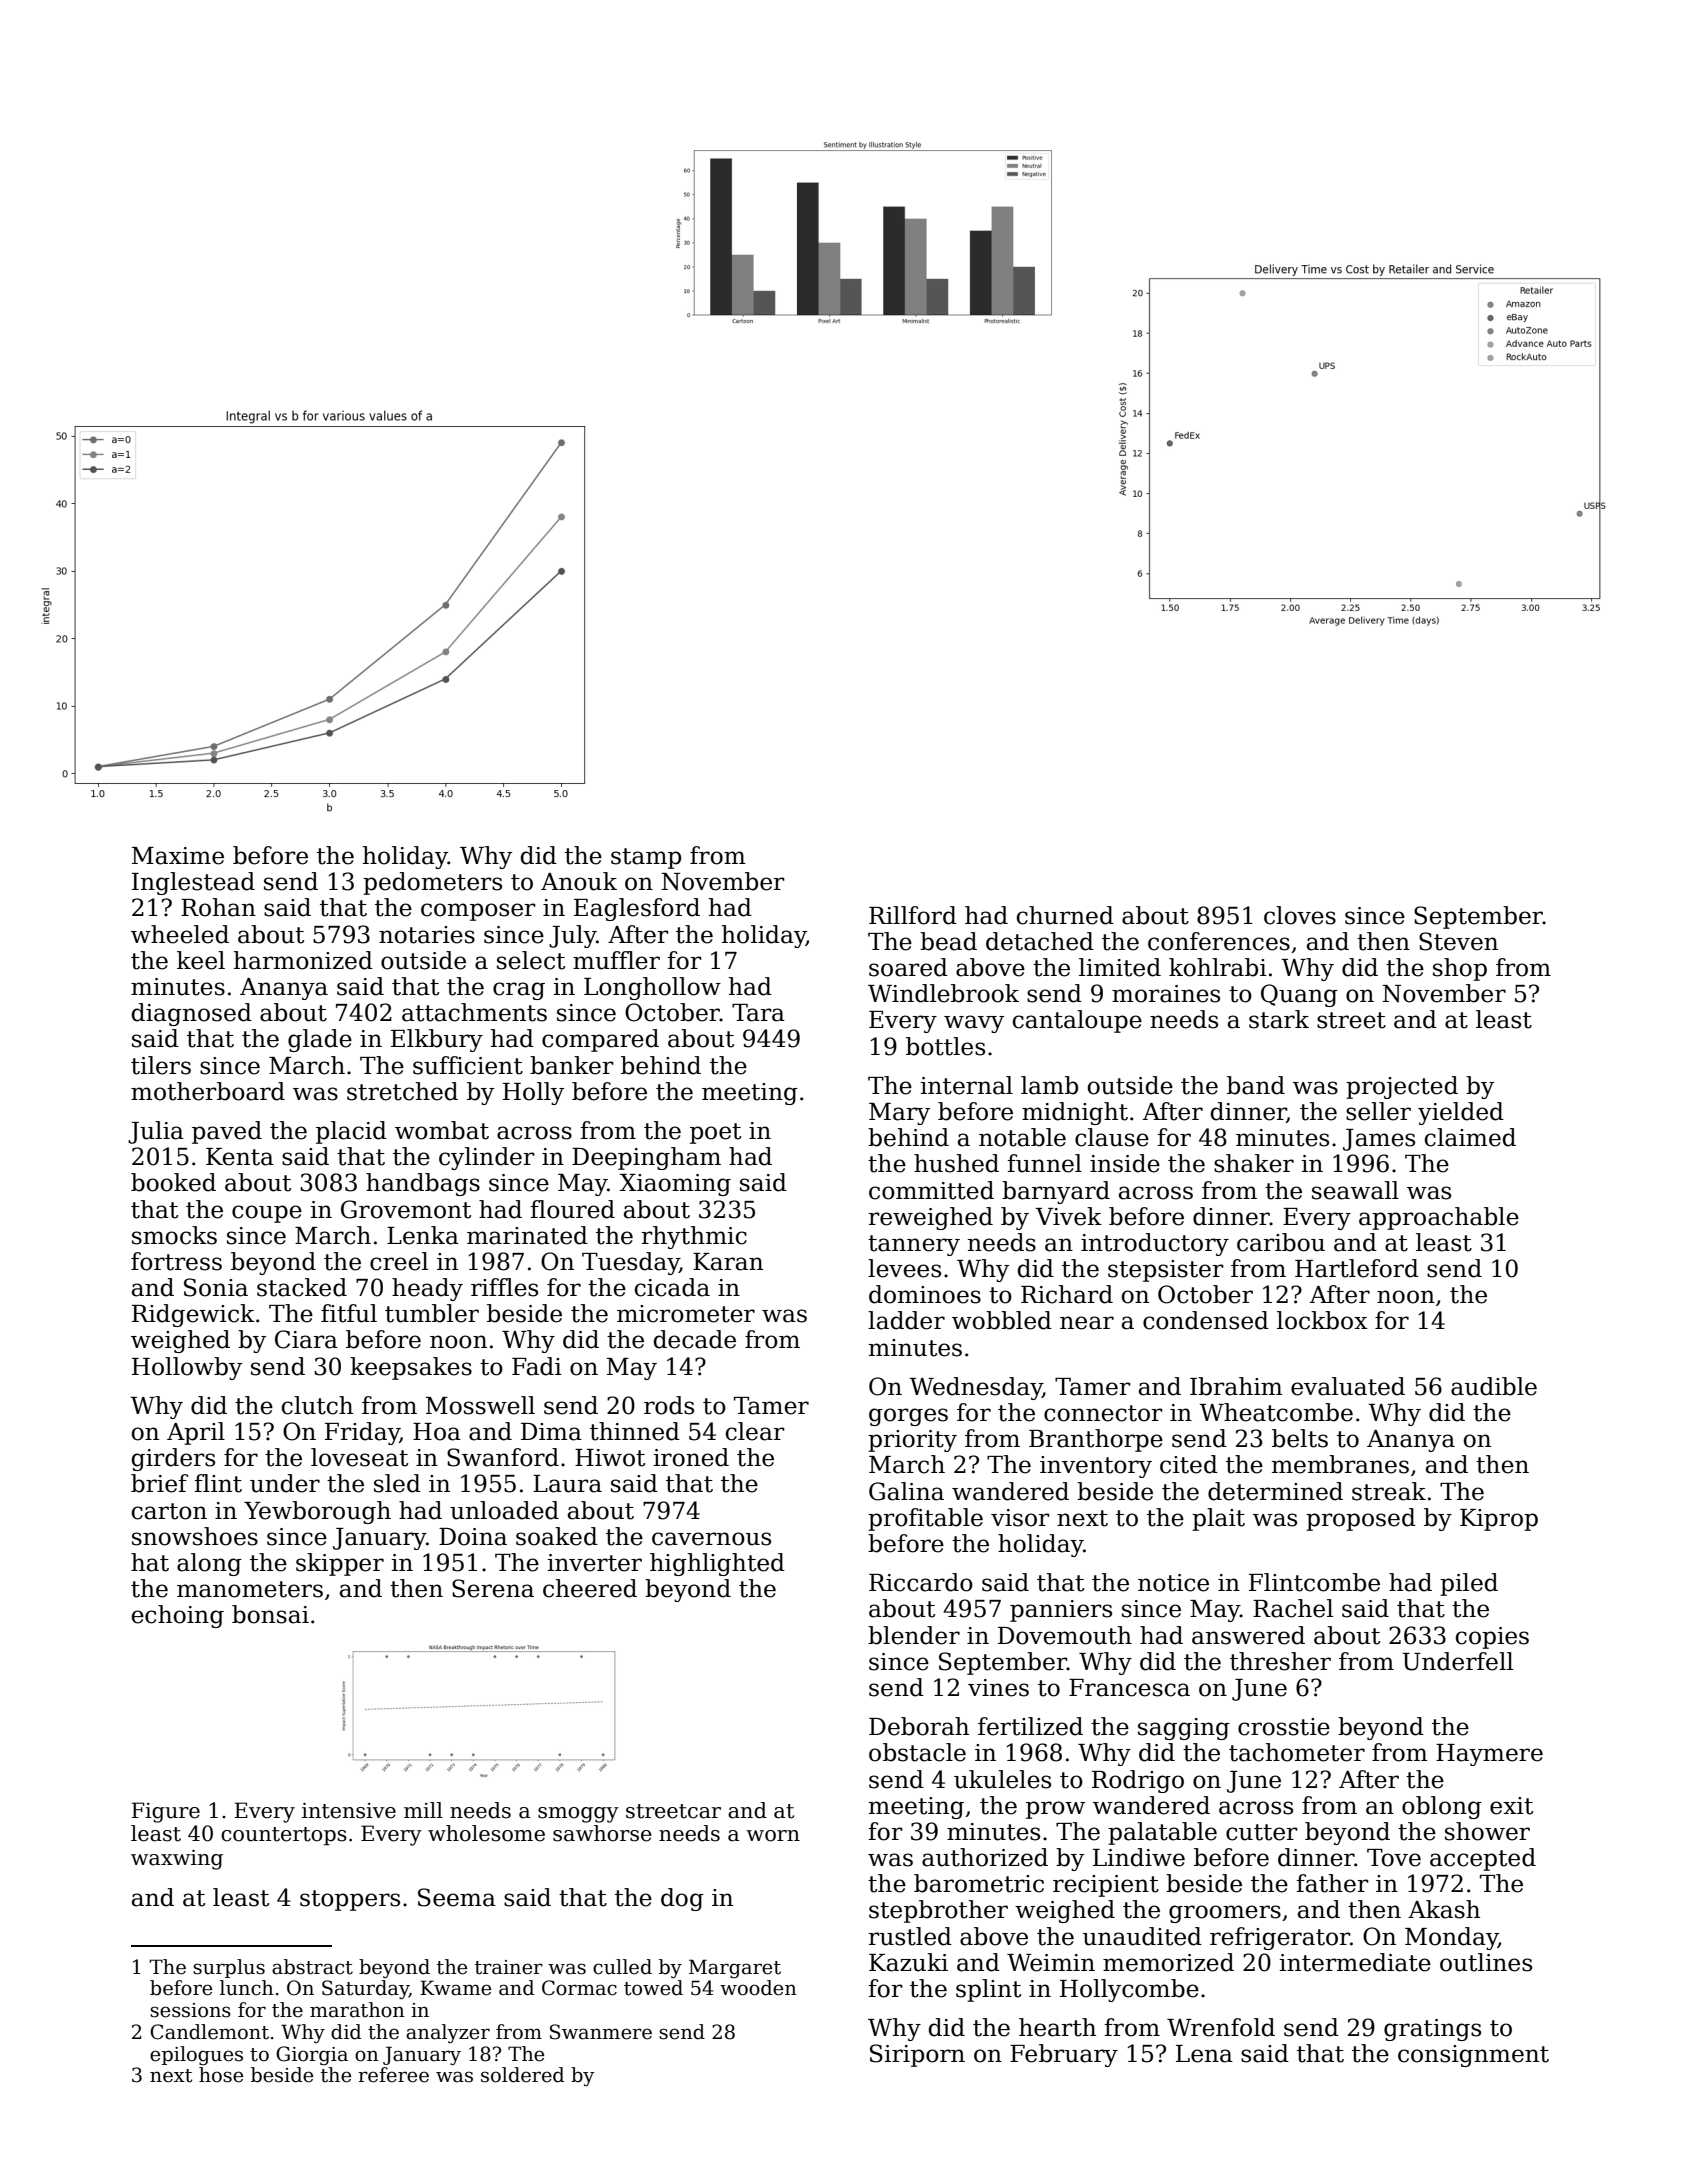 The image size is (1683, 2178). I want to click on bead, so click(948, 941).
